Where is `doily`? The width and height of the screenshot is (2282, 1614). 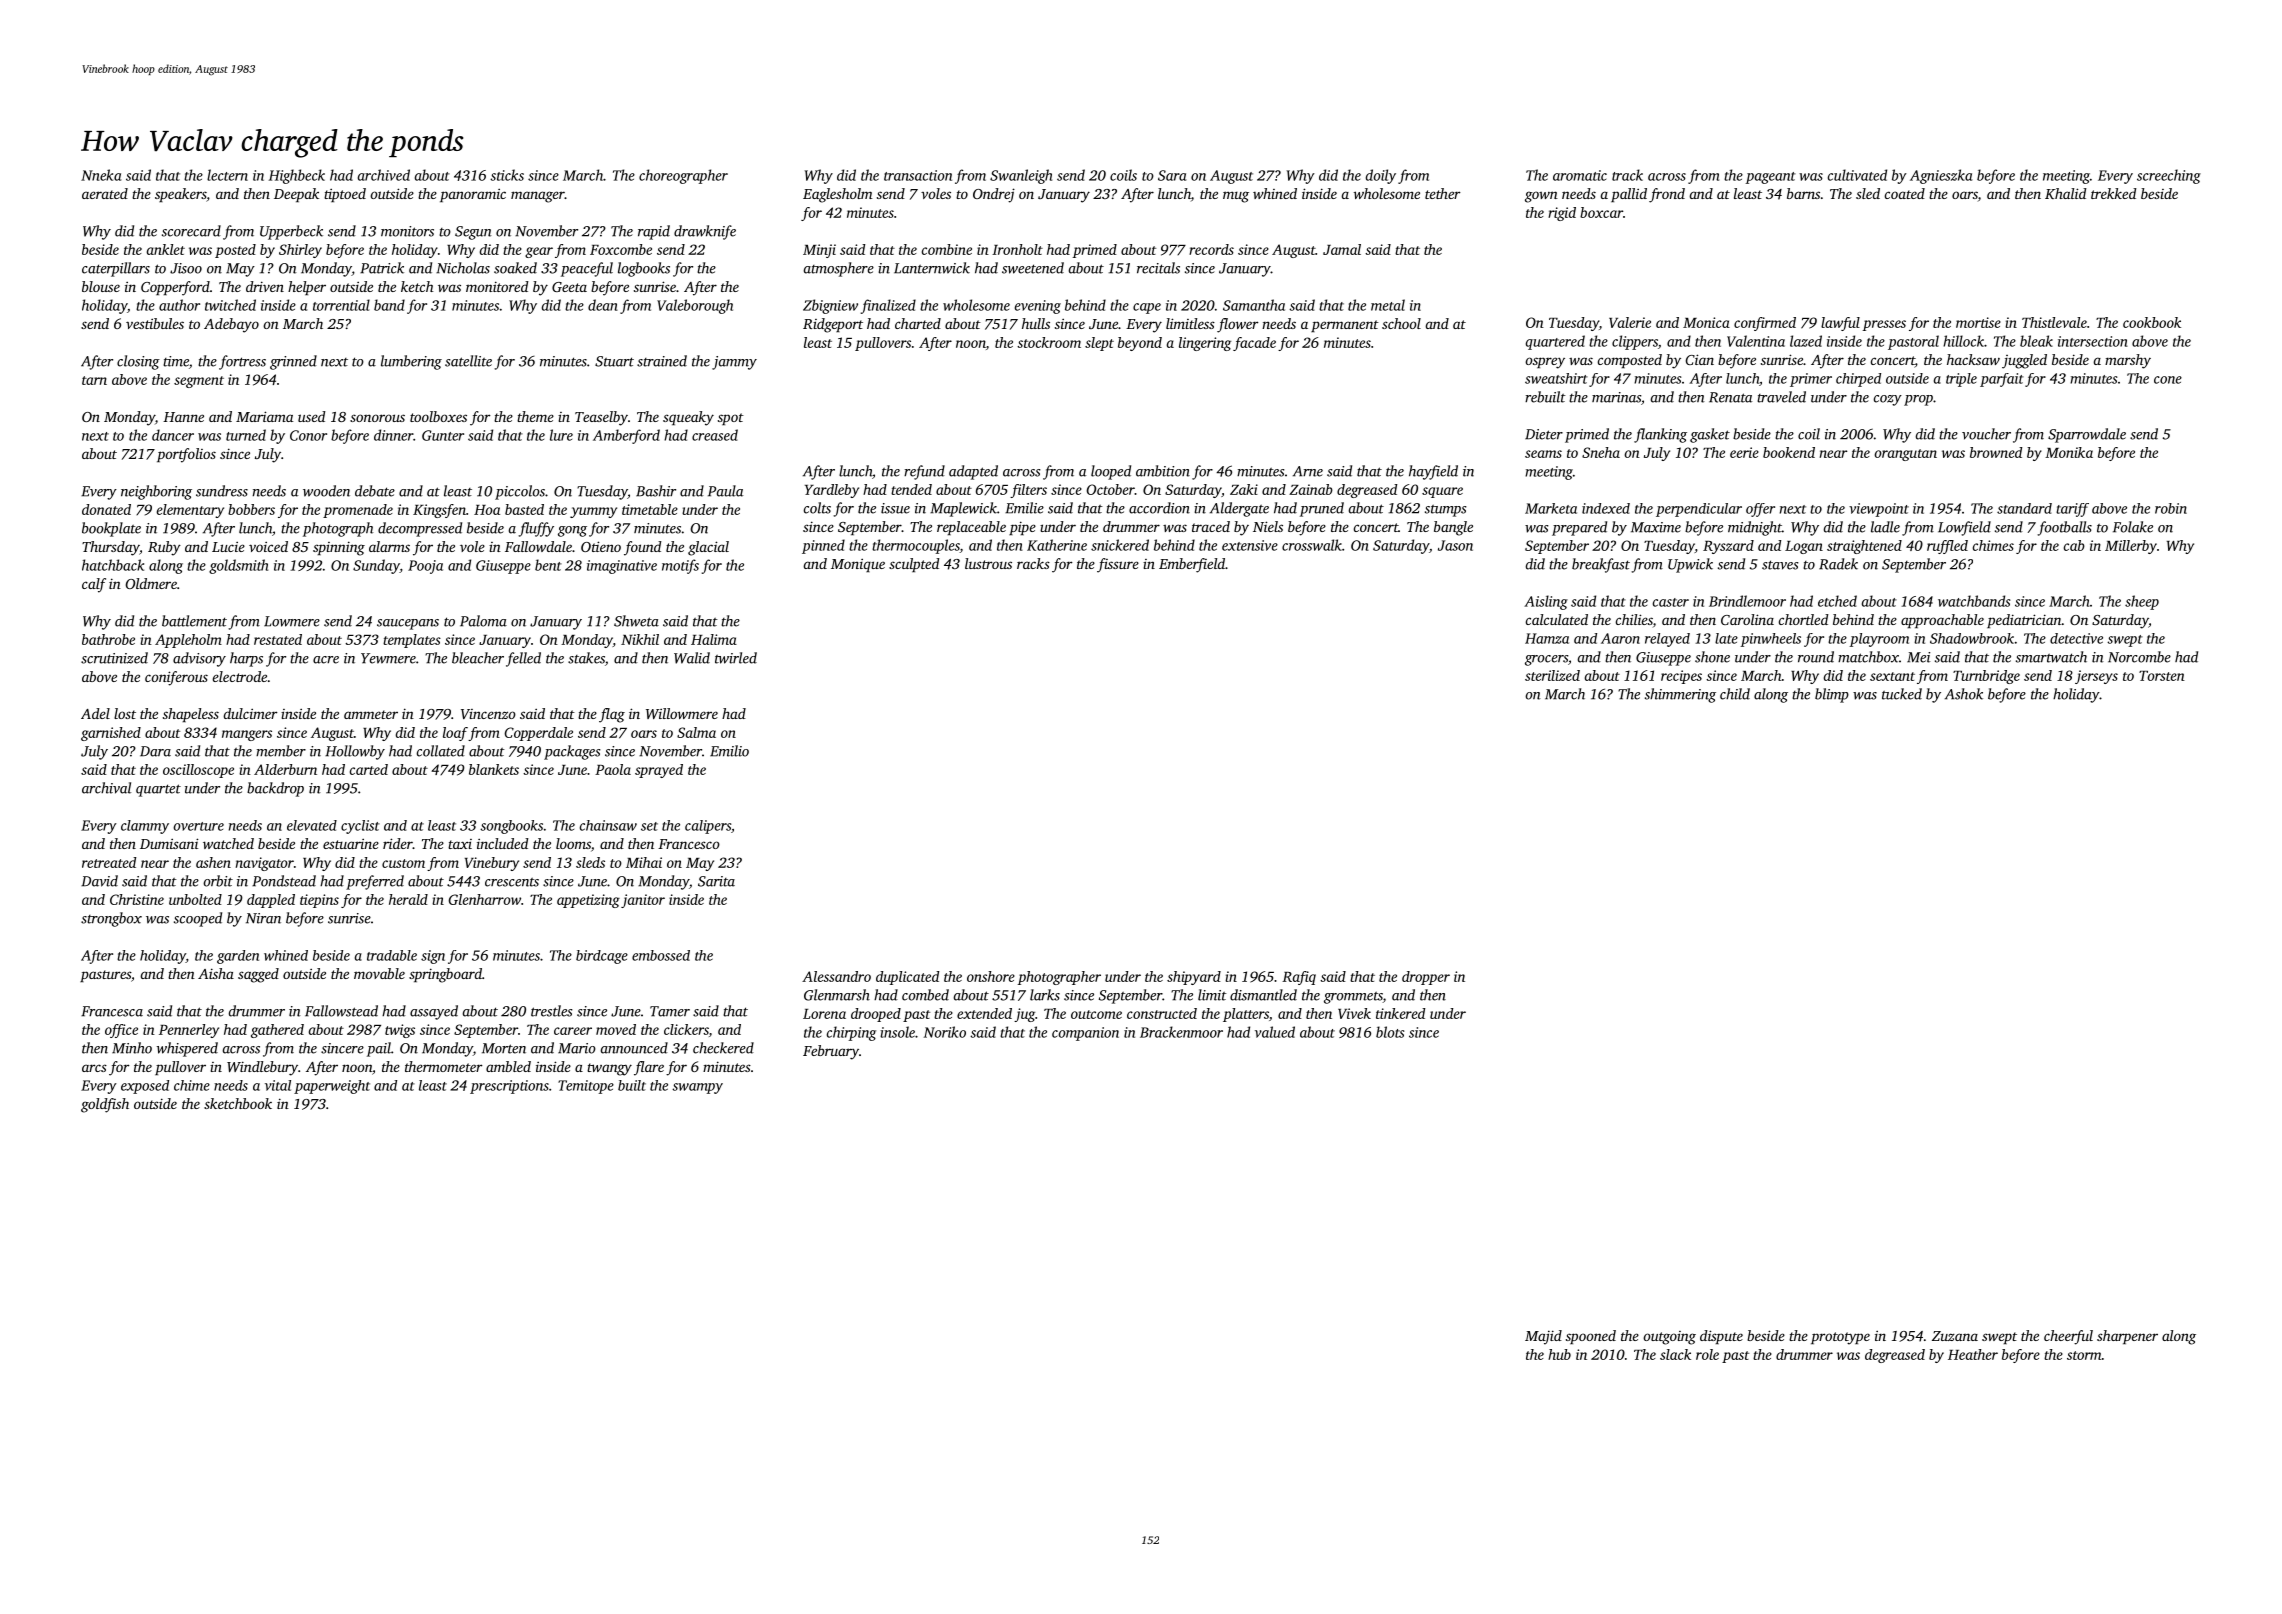
doily is located at coordinates (1381, 176).
